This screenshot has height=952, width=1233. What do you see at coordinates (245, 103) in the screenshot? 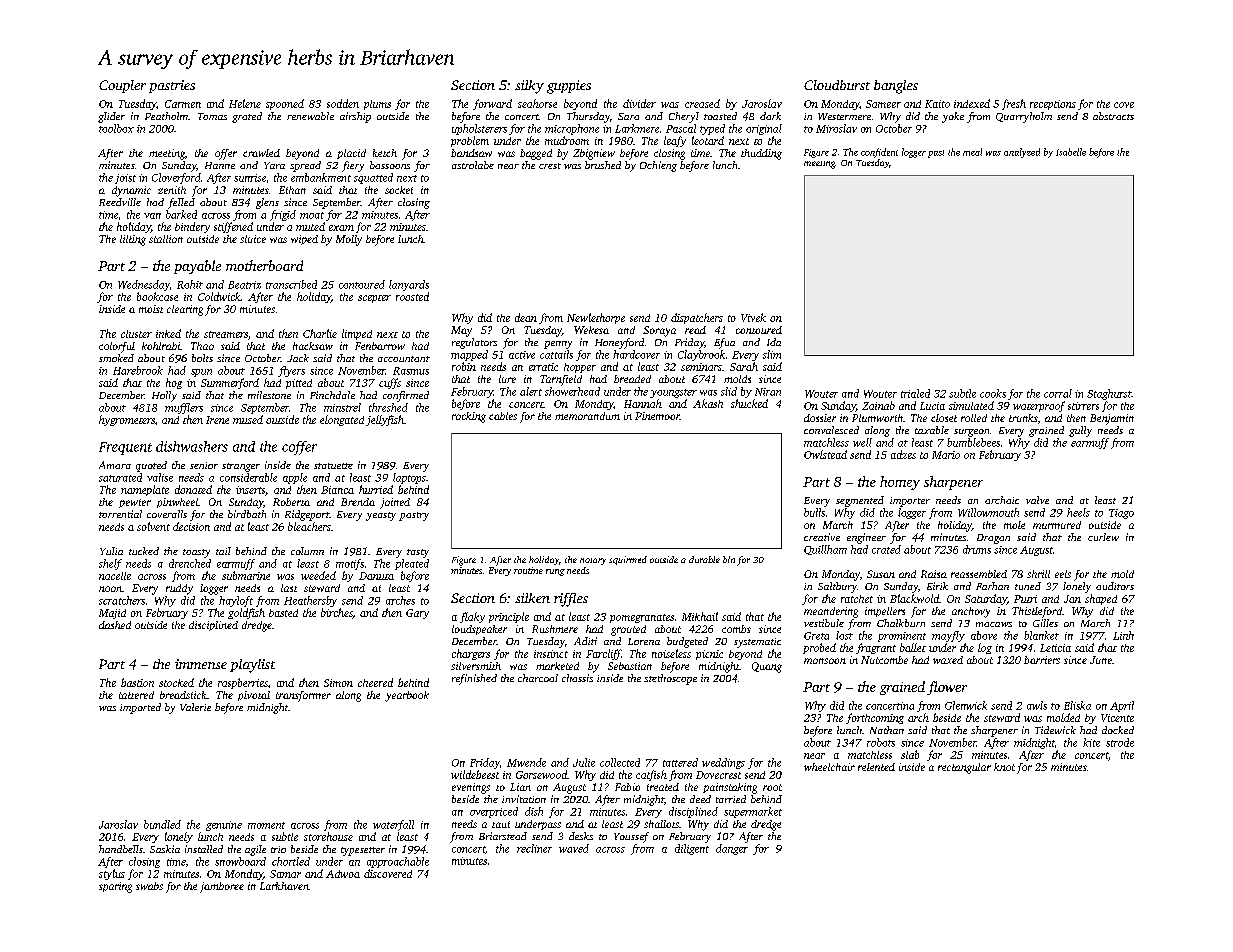
I see `Helene` at bounding box center [245, 103].
